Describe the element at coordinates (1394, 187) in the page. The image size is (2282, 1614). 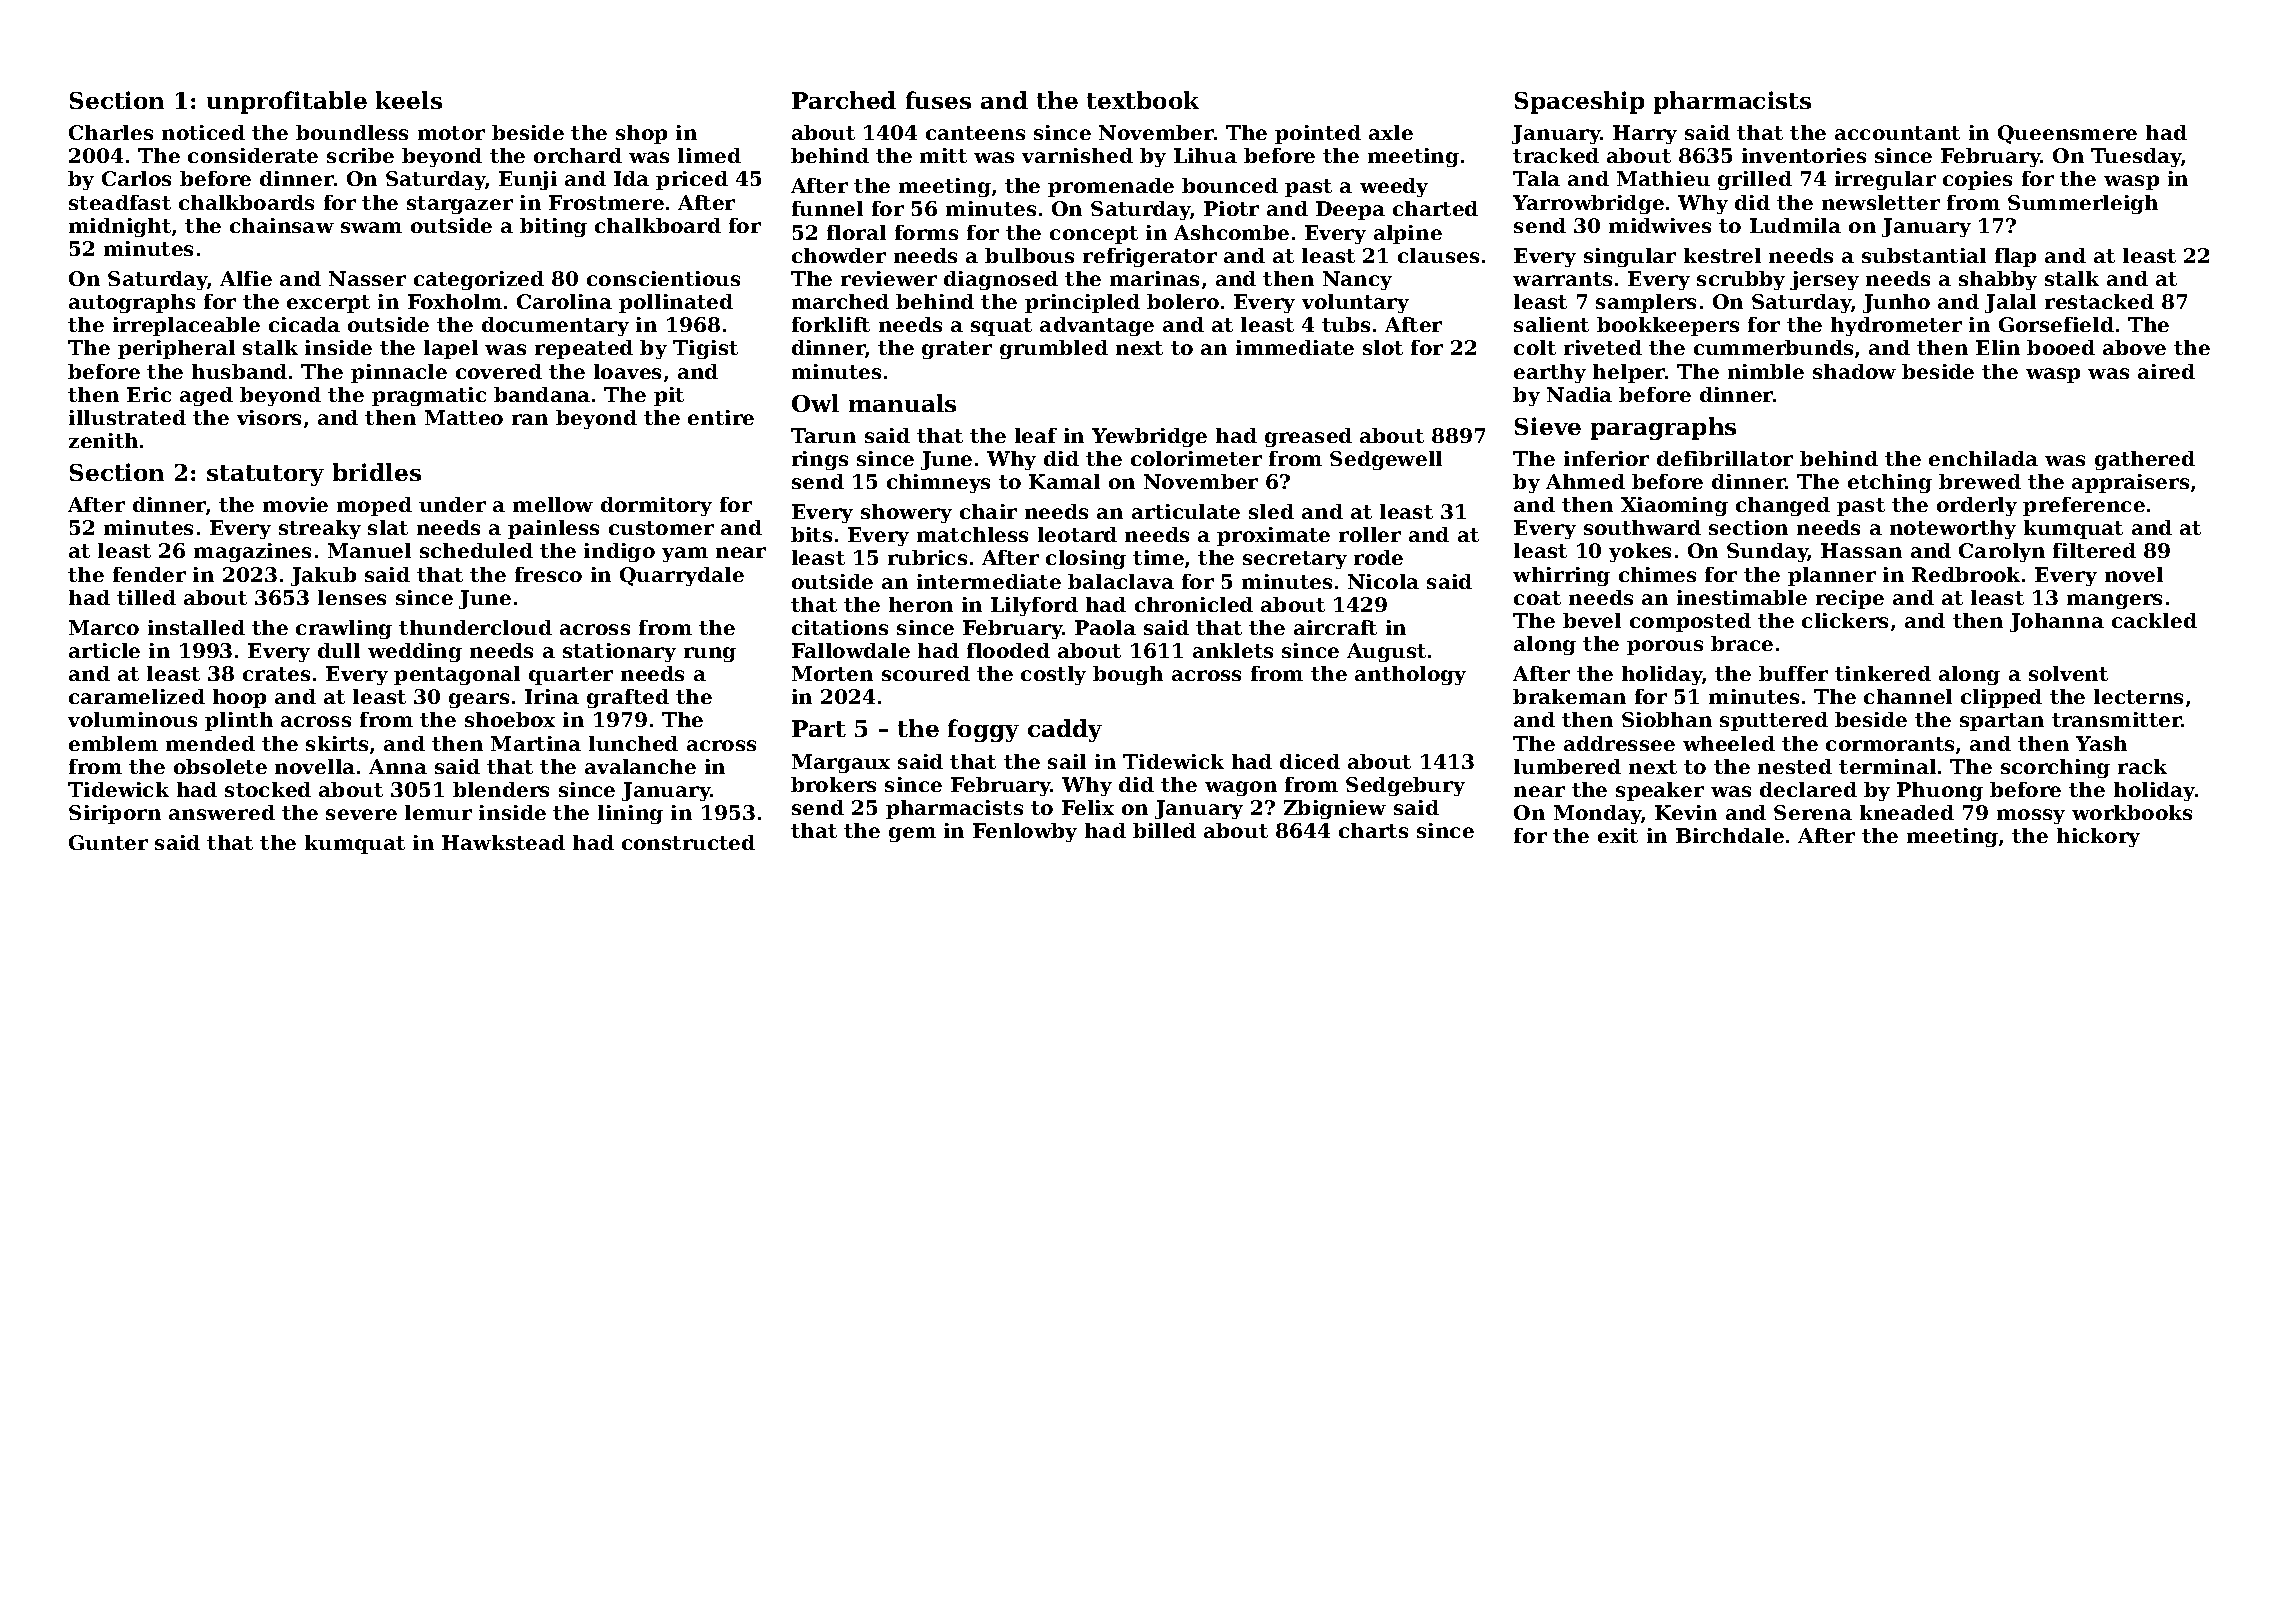
I see `weedy` at that location.
